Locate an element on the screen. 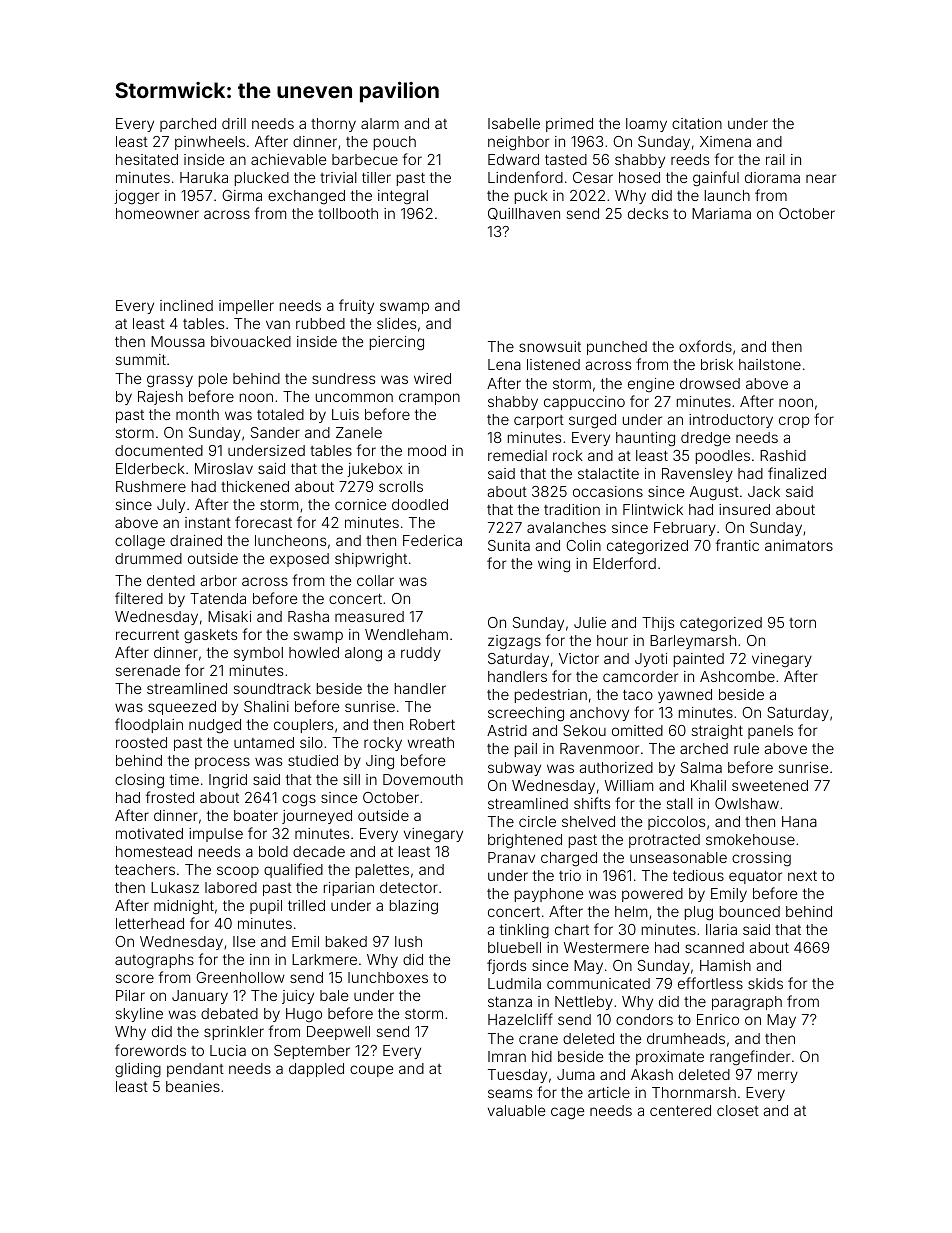 The height and width of the screenshot is (1233, 952). beanies is located at coordinates (193, 1086).
